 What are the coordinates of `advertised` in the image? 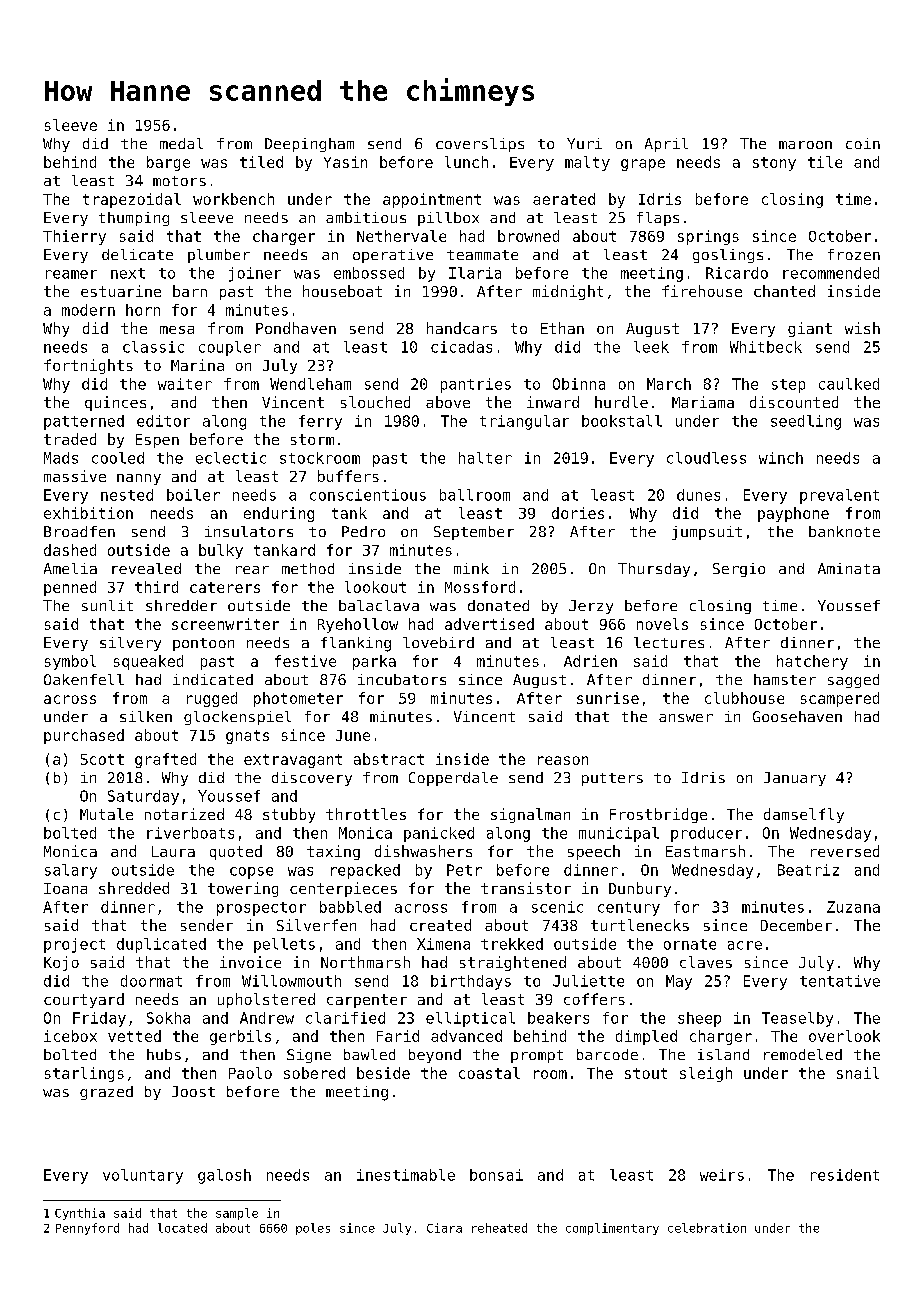 It's located at (489, 624).
